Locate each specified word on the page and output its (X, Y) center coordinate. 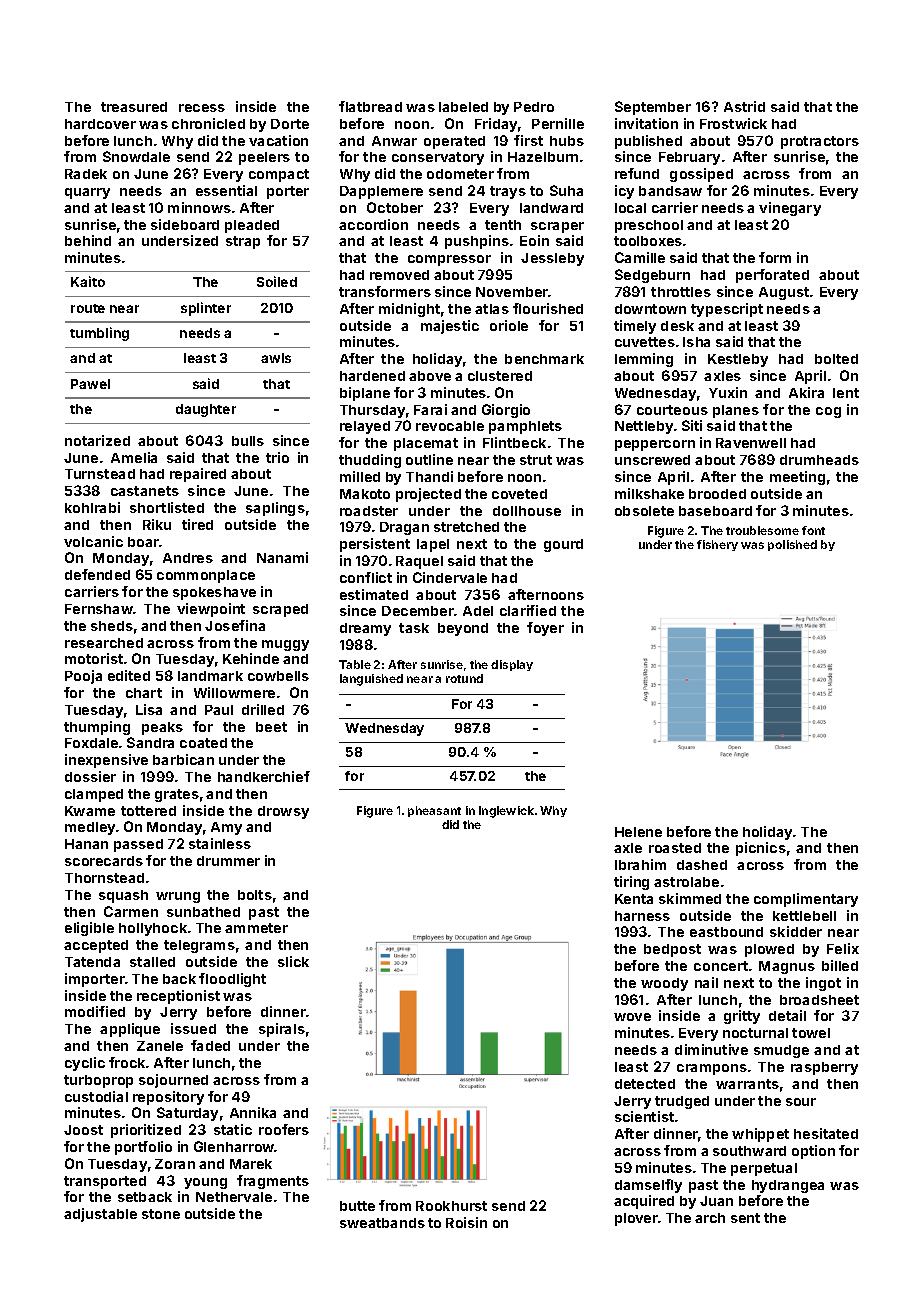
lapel (433, 545)
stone (161, 1214)
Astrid (744, 106)
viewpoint (211, 610)
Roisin (466, 1222)
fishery (717, 545)
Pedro (534, 107)
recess (202, 108)
